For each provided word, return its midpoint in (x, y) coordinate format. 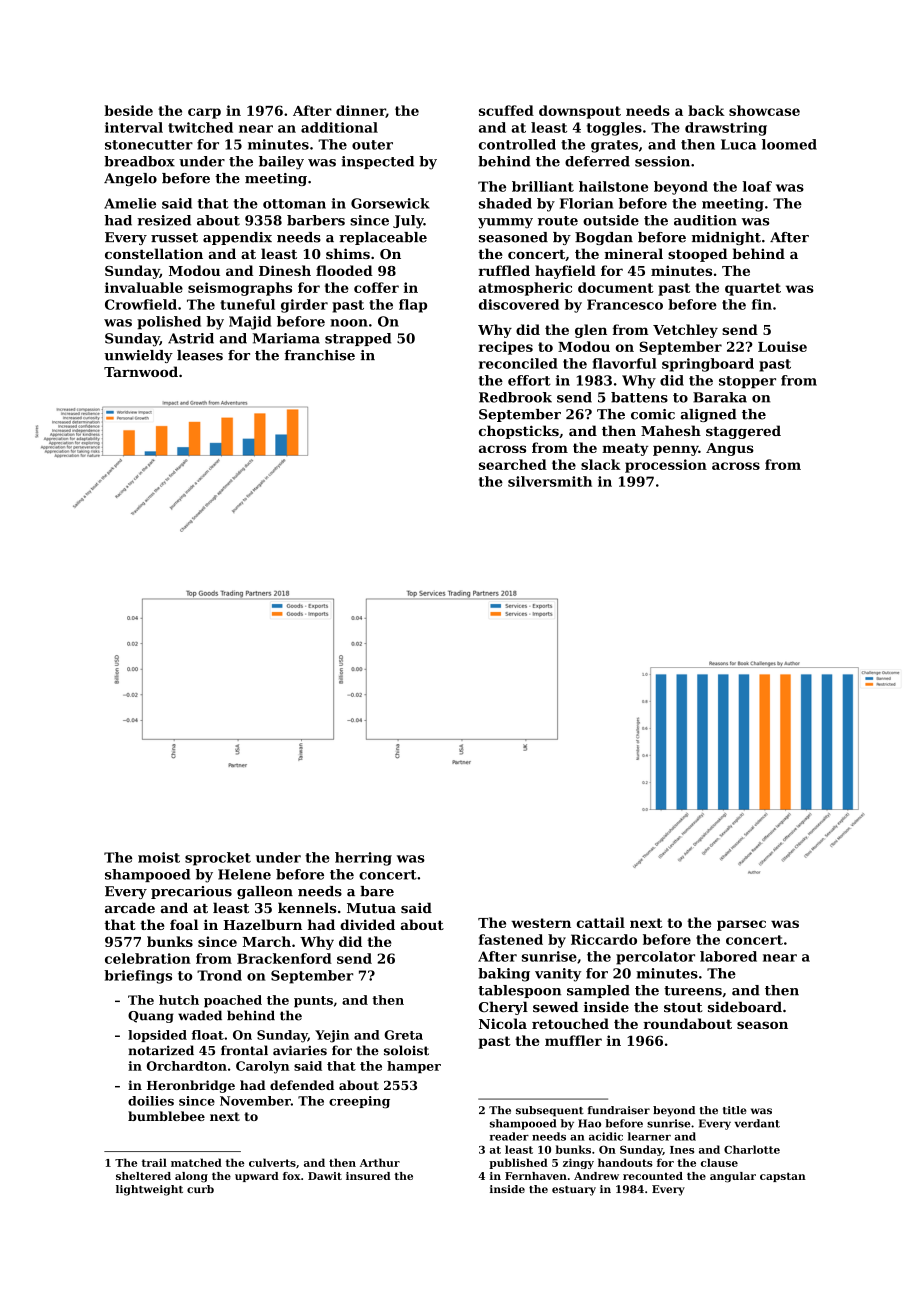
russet (174, 238)
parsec (741, 925)
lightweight (149, 1190)
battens (639, 397)
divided (367, 924)
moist (159, 857)
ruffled (504, 270)
